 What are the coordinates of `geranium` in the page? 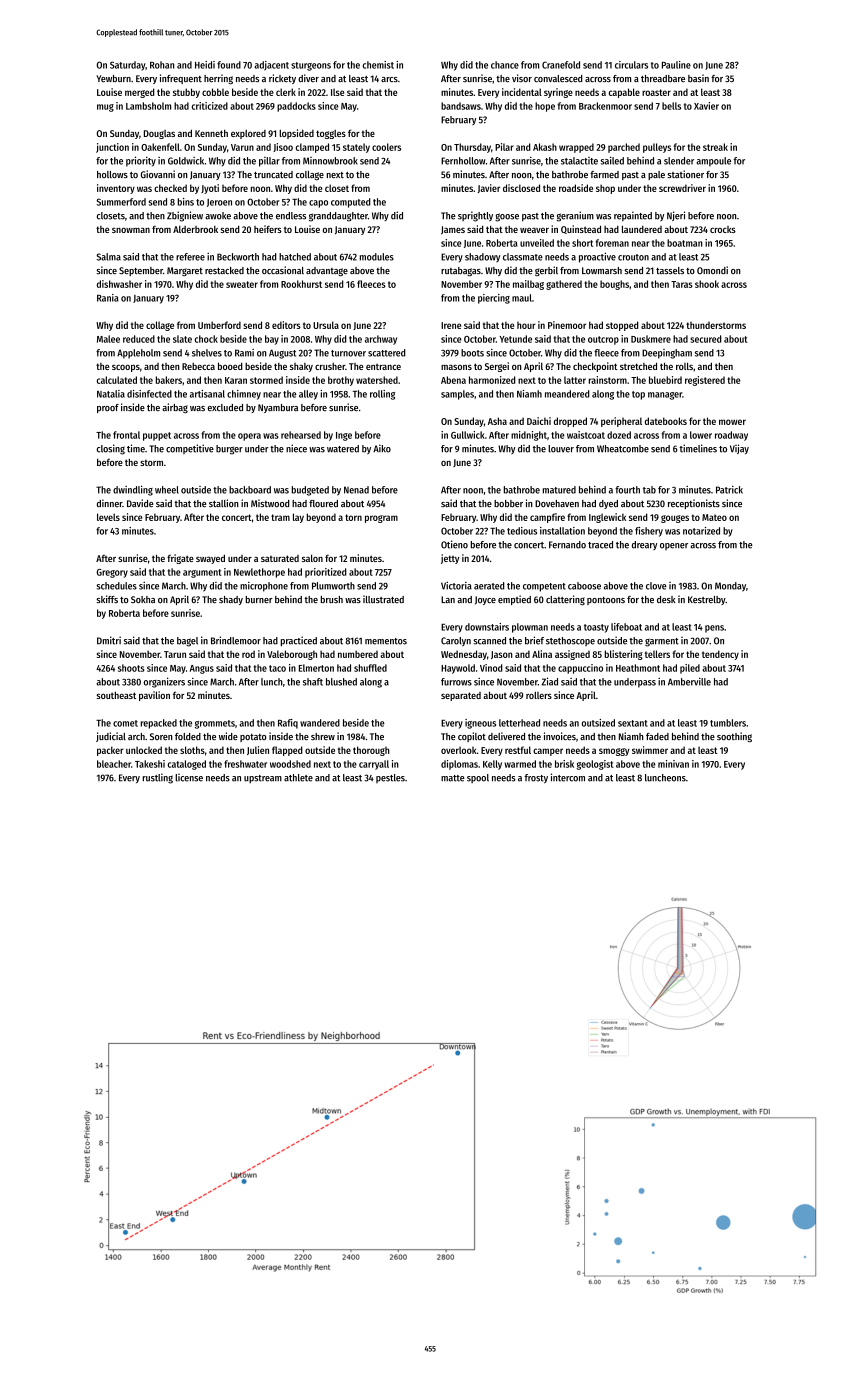 It's located at (575, 216).
